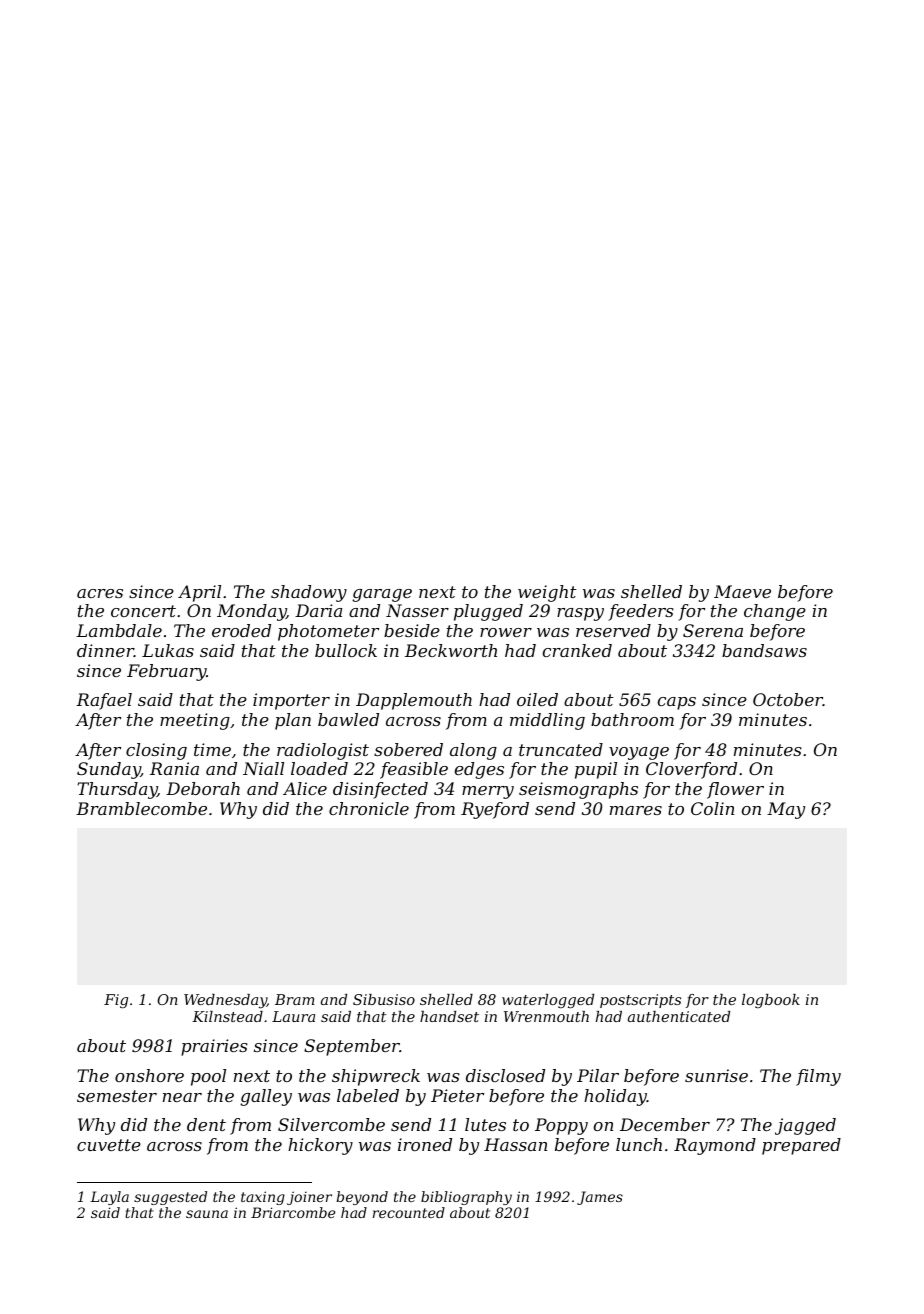 Image resolution: width=924 pixels, height=1314 pixels. Describe the element at coordinates (105, 650) in the page. I see `dinner` at that location.
